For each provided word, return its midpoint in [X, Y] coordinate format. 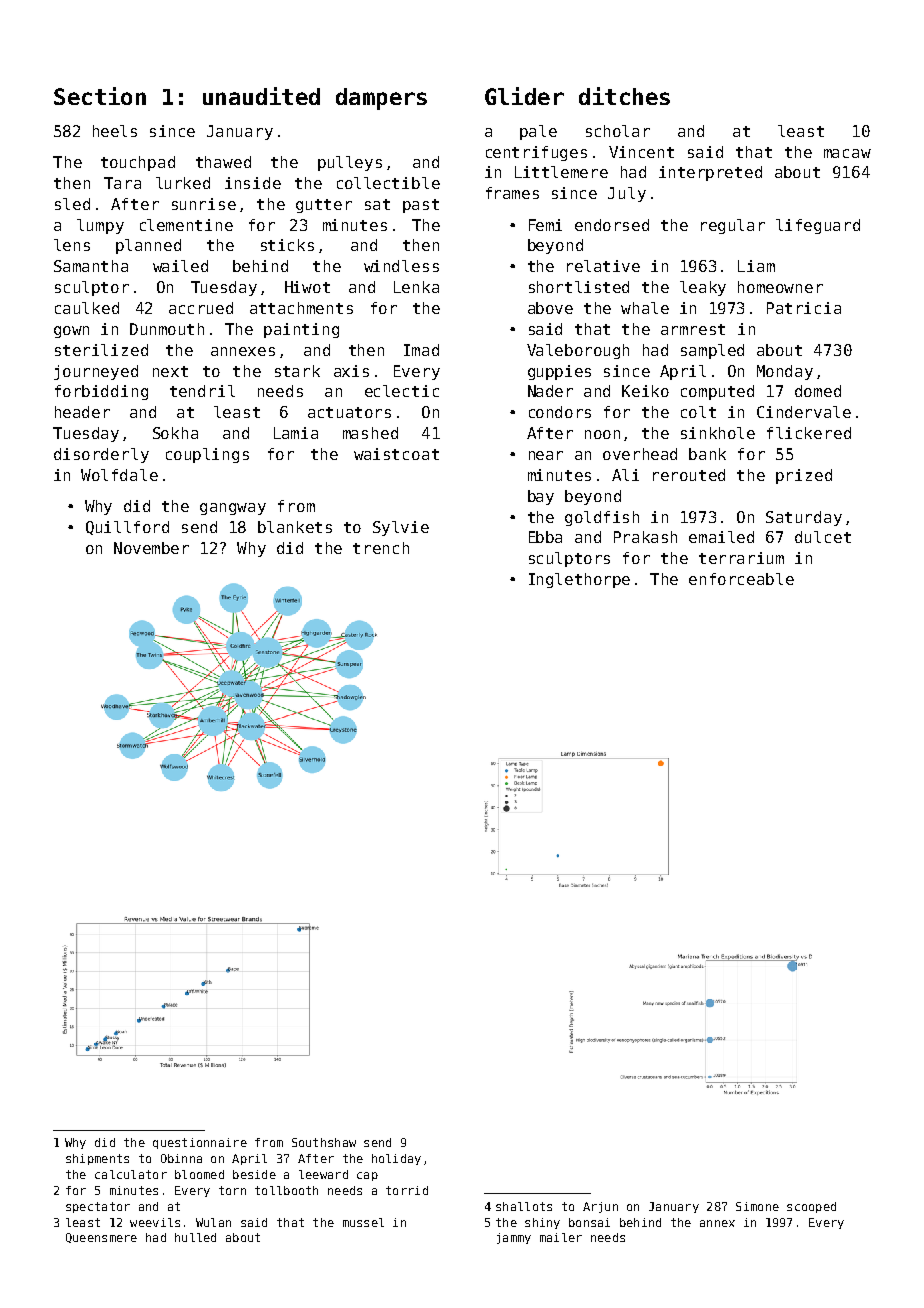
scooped [811, 1207]
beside [254, 1174]
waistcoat [396, 454]
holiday [396, 1159]
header [82, 412]
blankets [295, 527]
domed [818, 391]
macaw [847, 153]
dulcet [823, 537]
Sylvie [401, 528]
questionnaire [200, 1143]
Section [100, 96]
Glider [524, 96]
